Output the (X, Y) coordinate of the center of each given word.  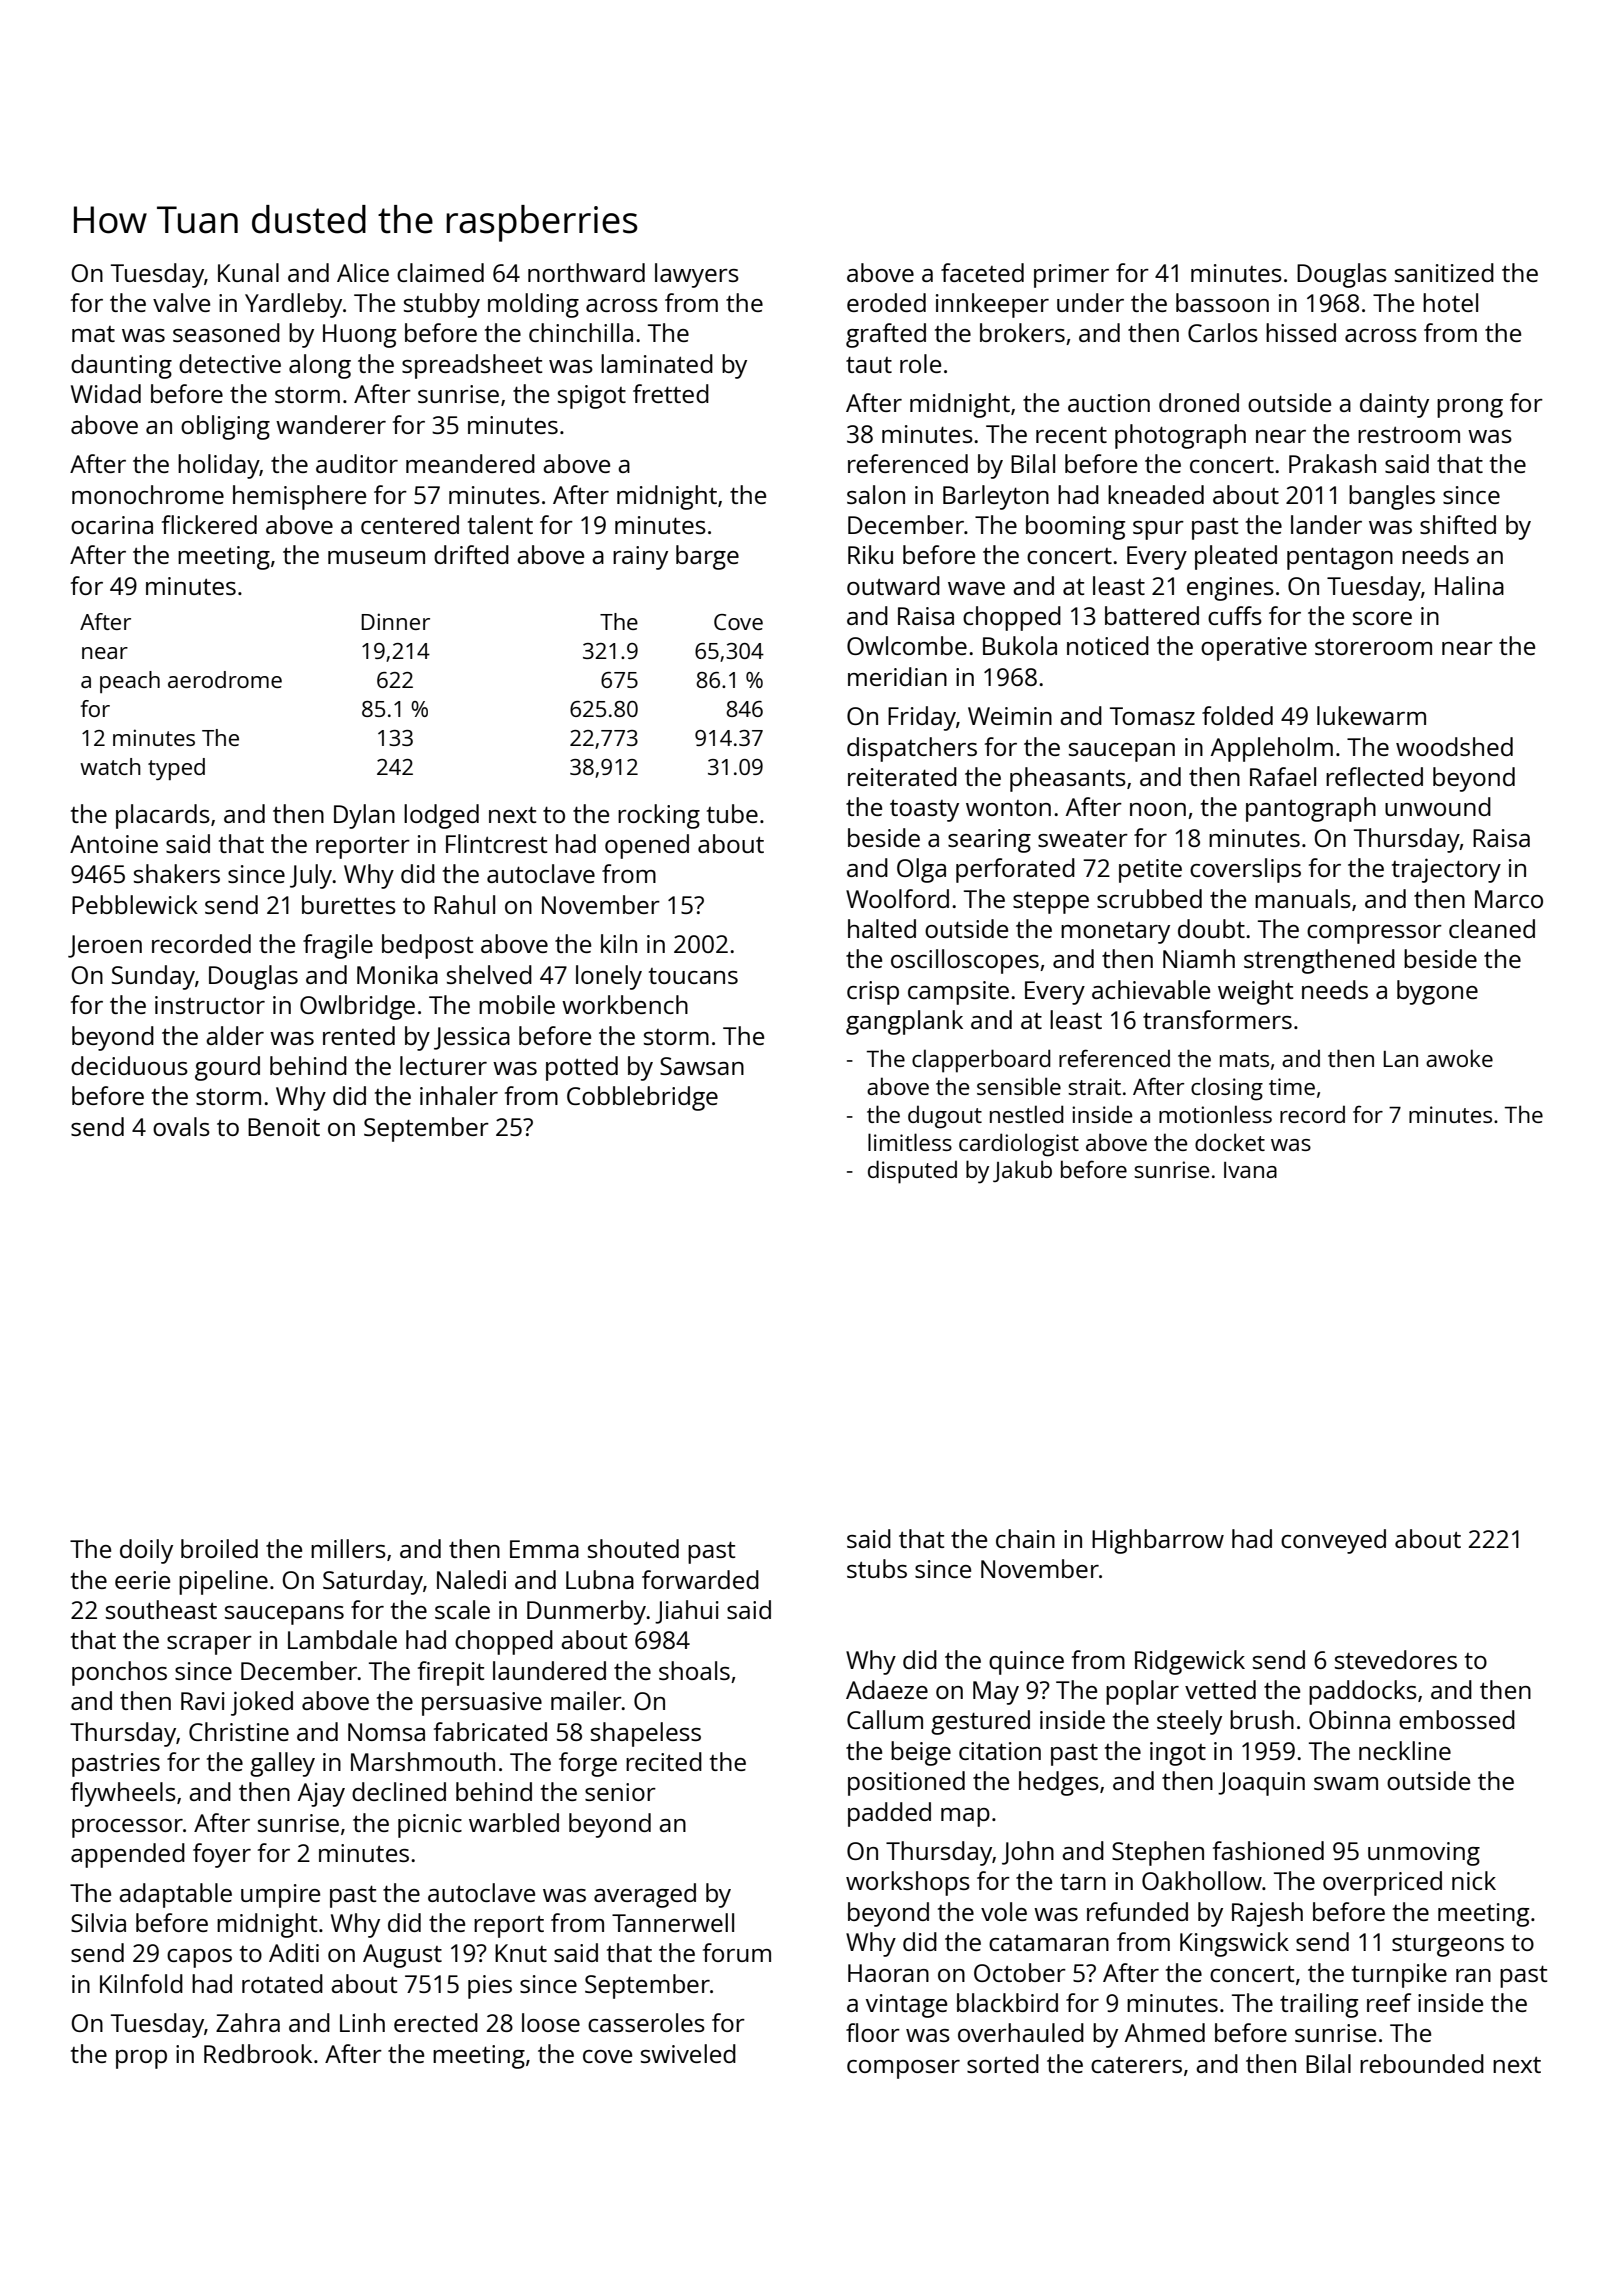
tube (732, 813)
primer (1071, 276)
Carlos (1223, 332)
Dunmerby (586, 1612)
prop (141, 2059)
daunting (121, 366)
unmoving (1424, 1854)
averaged (645, 1895)
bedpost (427, 946)
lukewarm (1371, 715)
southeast (161, 1609)
